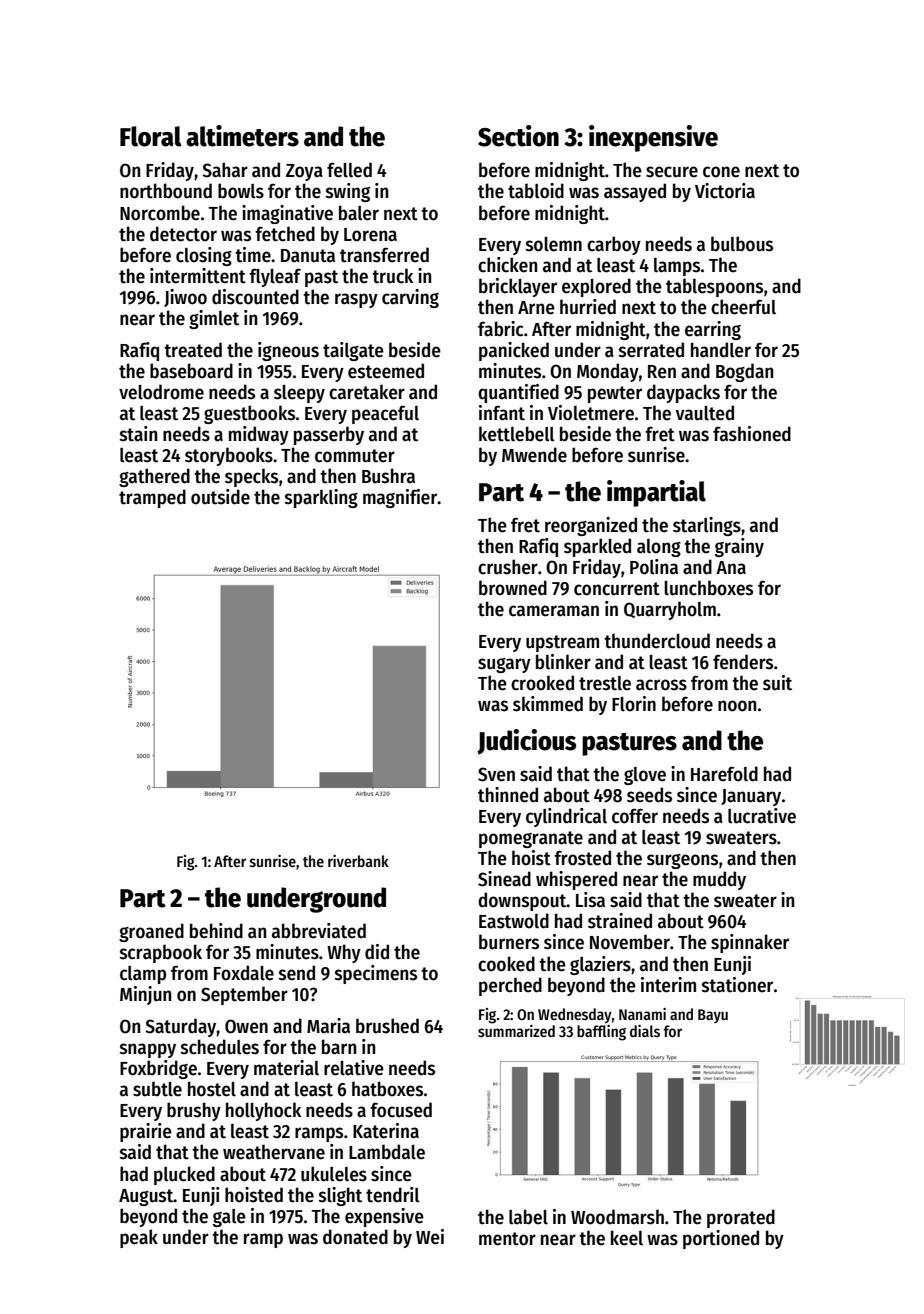 The image size is (924, 1314). Describe the element at coordinates (536, 191) in the screenshot. I see `tabloid` at that location.
